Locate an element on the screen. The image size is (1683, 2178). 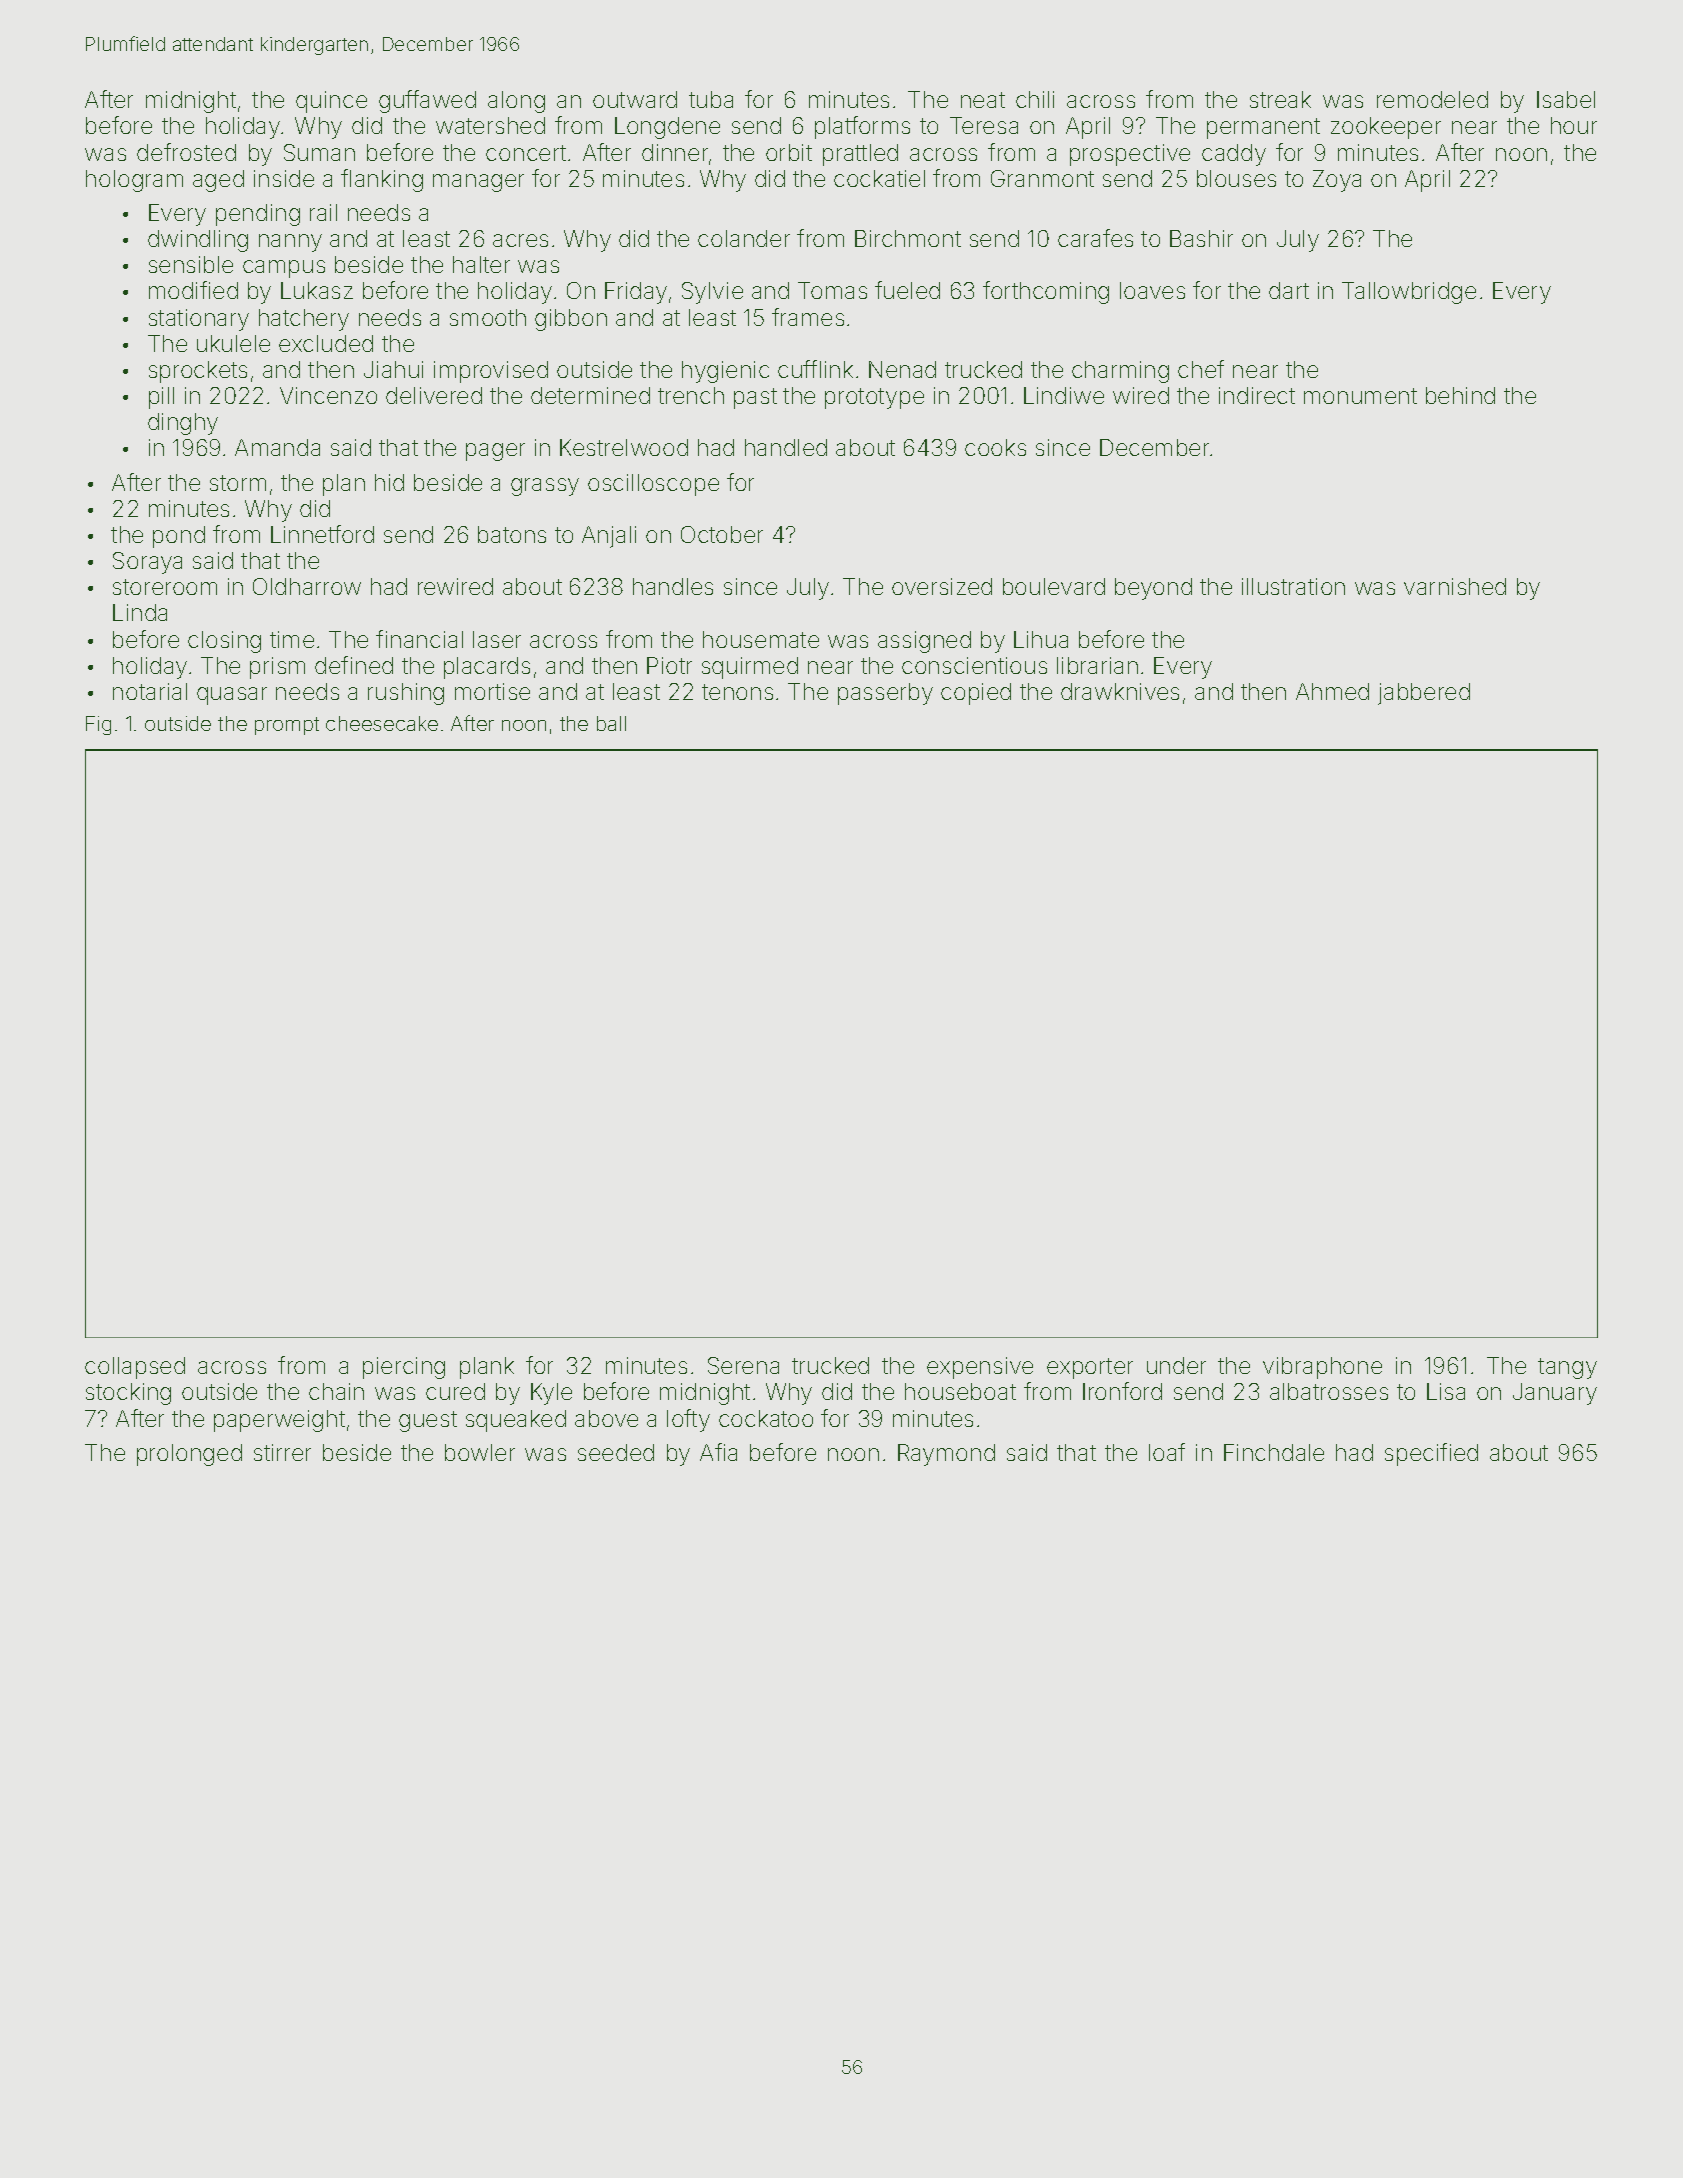
collapsed is located at coordinates (135, 1368).
